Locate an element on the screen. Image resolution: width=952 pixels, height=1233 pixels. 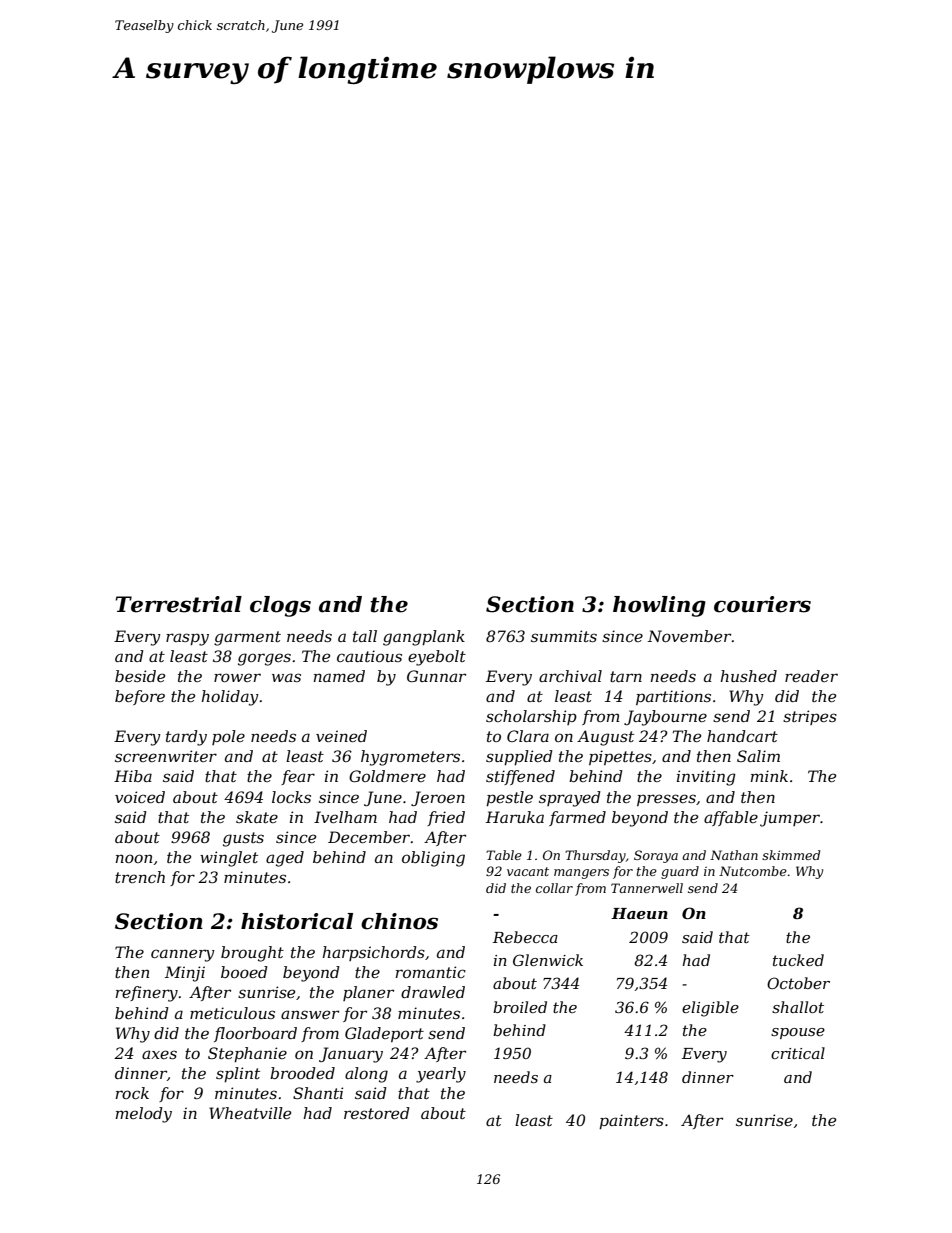
restored is located at coordinates (377, 1113).
